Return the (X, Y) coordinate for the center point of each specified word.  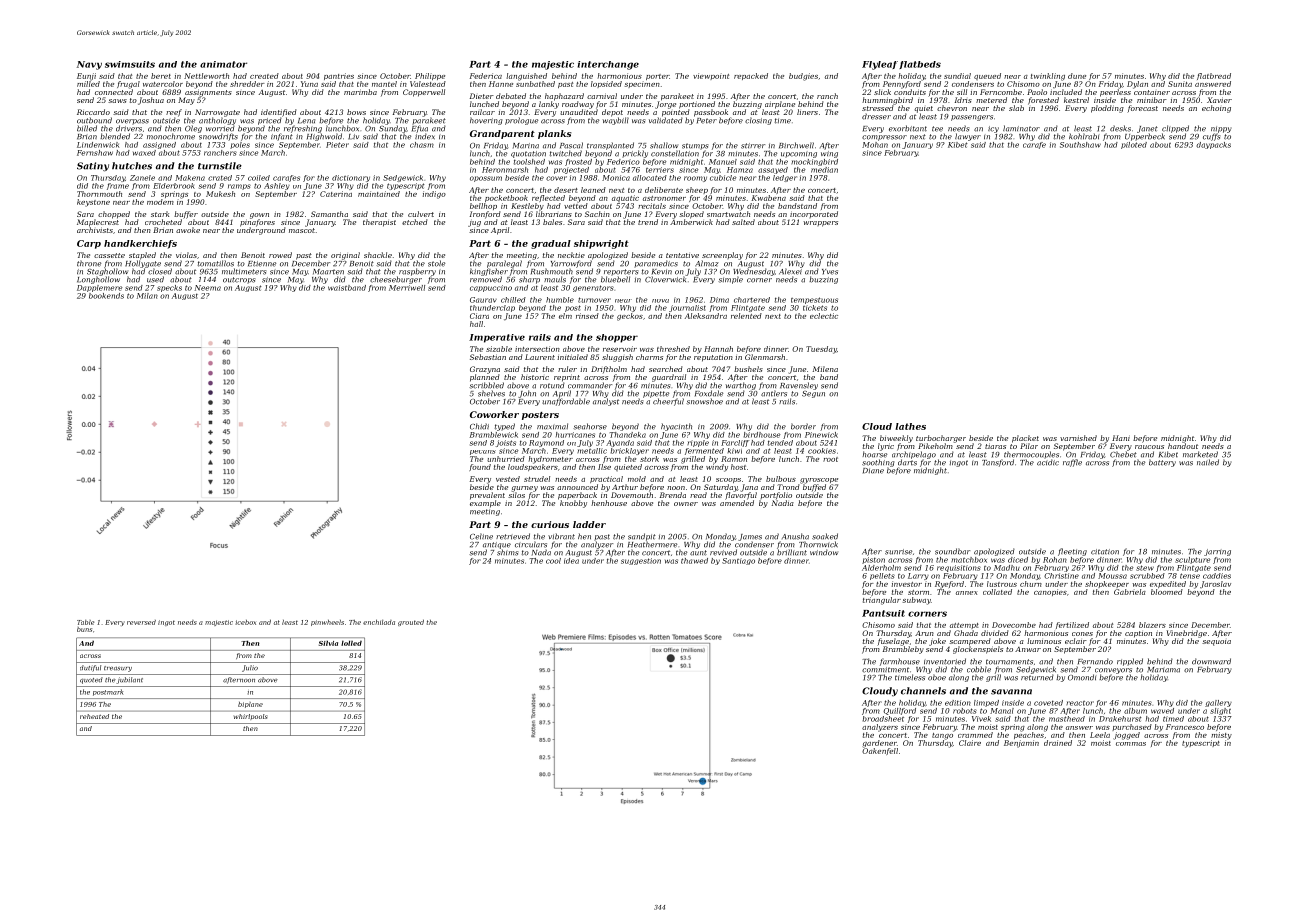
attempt (964, 626)
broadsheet (883, 719)
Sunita (1180, 84)
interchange (608, 65)
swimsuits (130, 64)
